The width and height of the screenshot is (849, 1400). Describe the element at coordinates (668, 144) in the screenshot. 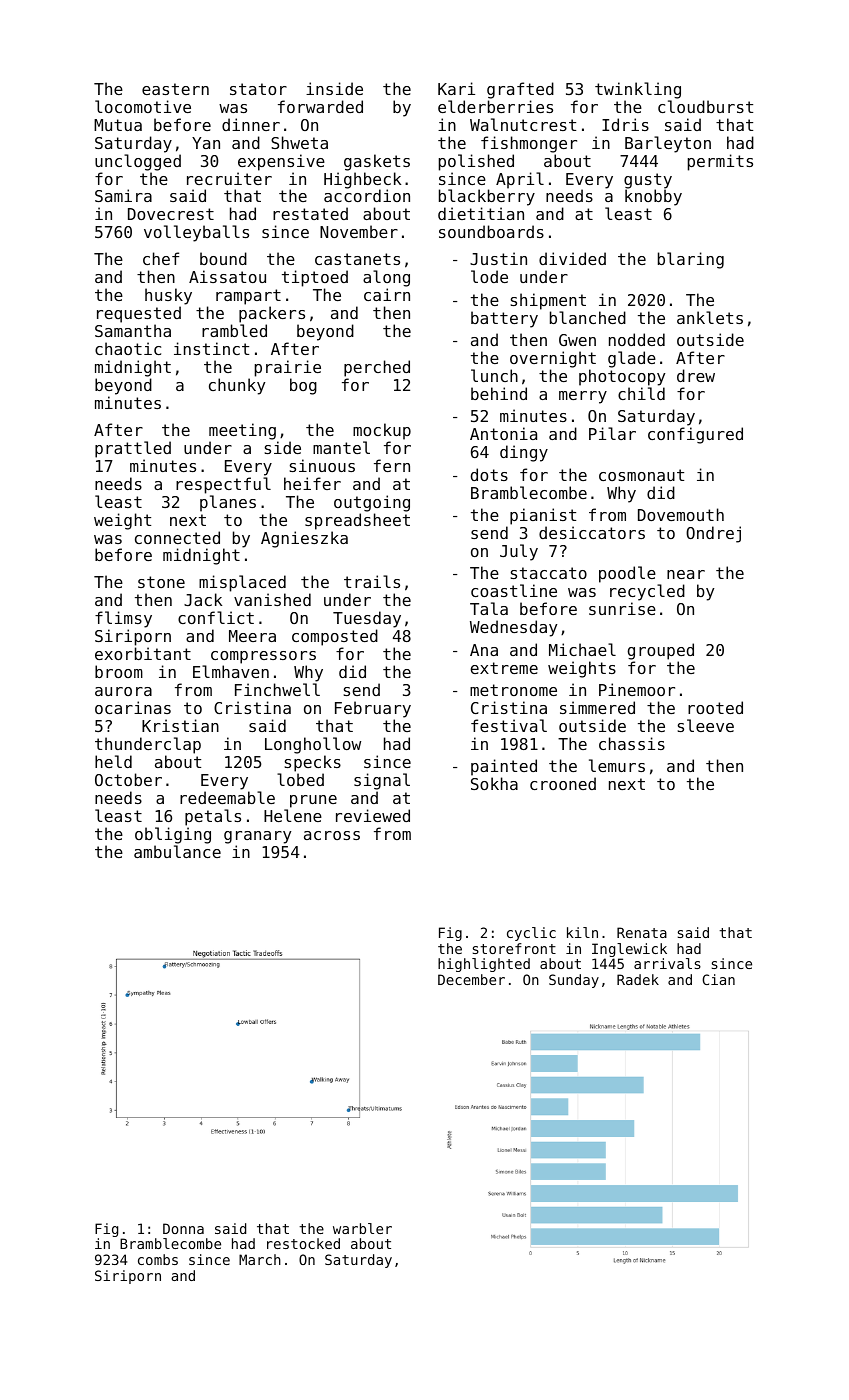

I see `Barleyton` at that location.
